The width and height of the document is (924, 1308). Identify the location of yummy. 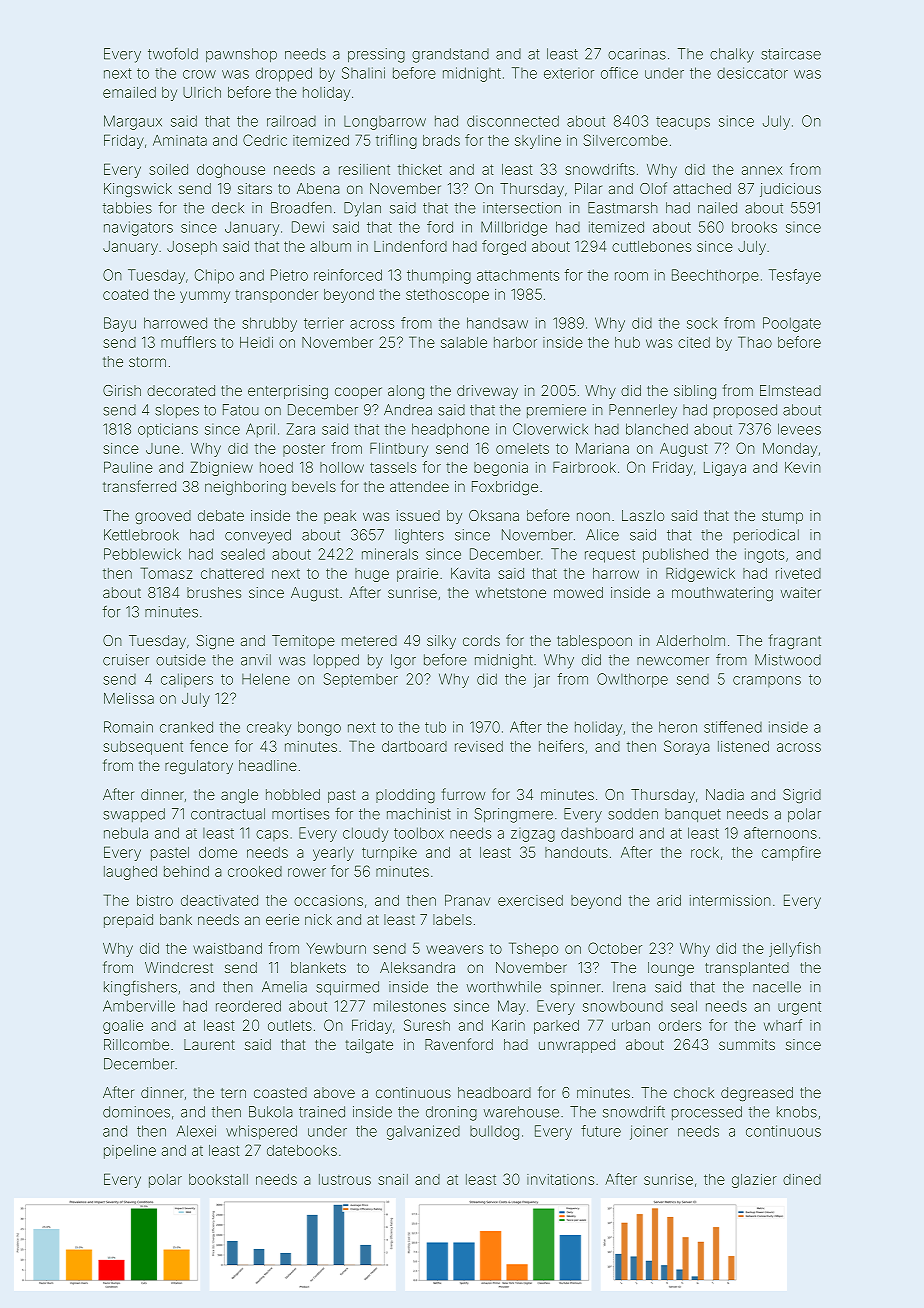
(205, 297).
